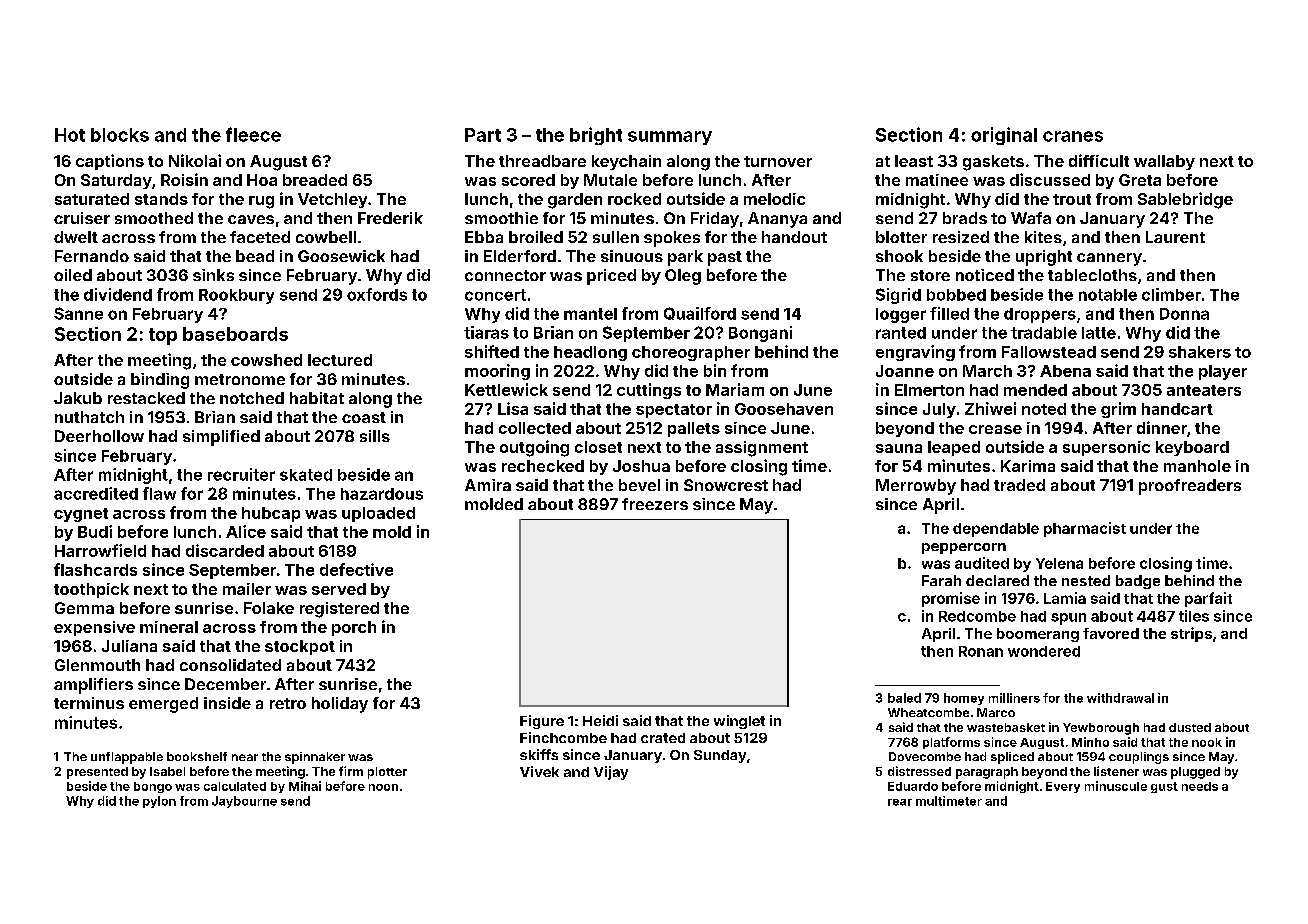 This screenshot has height=924, width=1308. Describe the element at coordinates (726, 485) in the screenshot. I see `Snowcrest` at that location.
